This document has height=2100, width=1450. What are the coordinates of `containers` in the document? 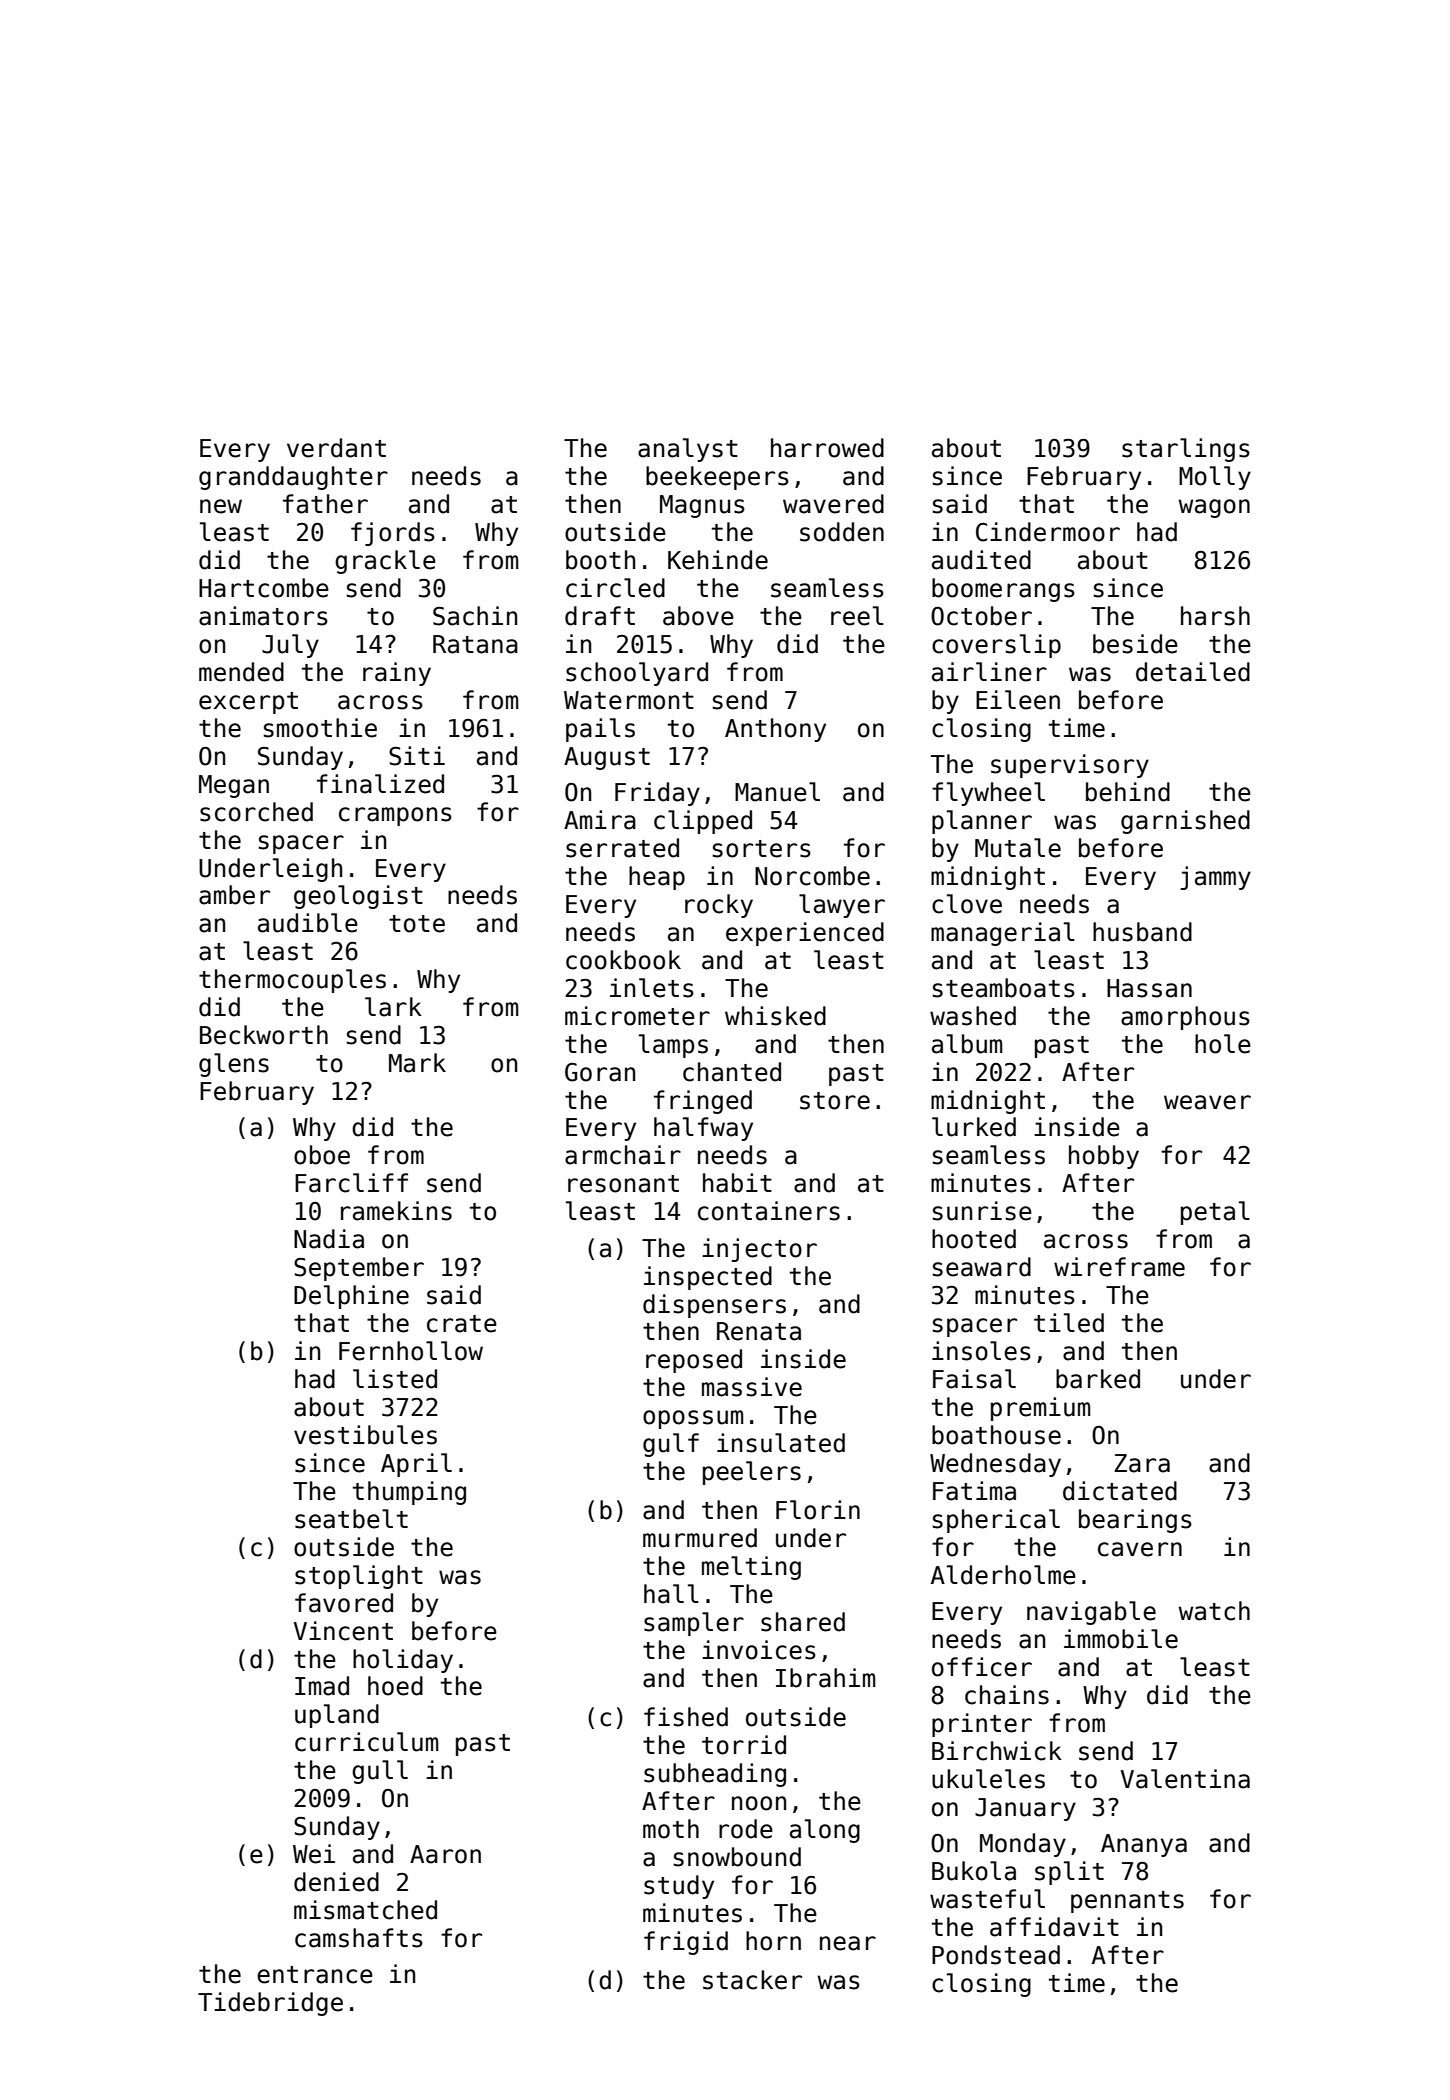 It's located at (769, 1211).
